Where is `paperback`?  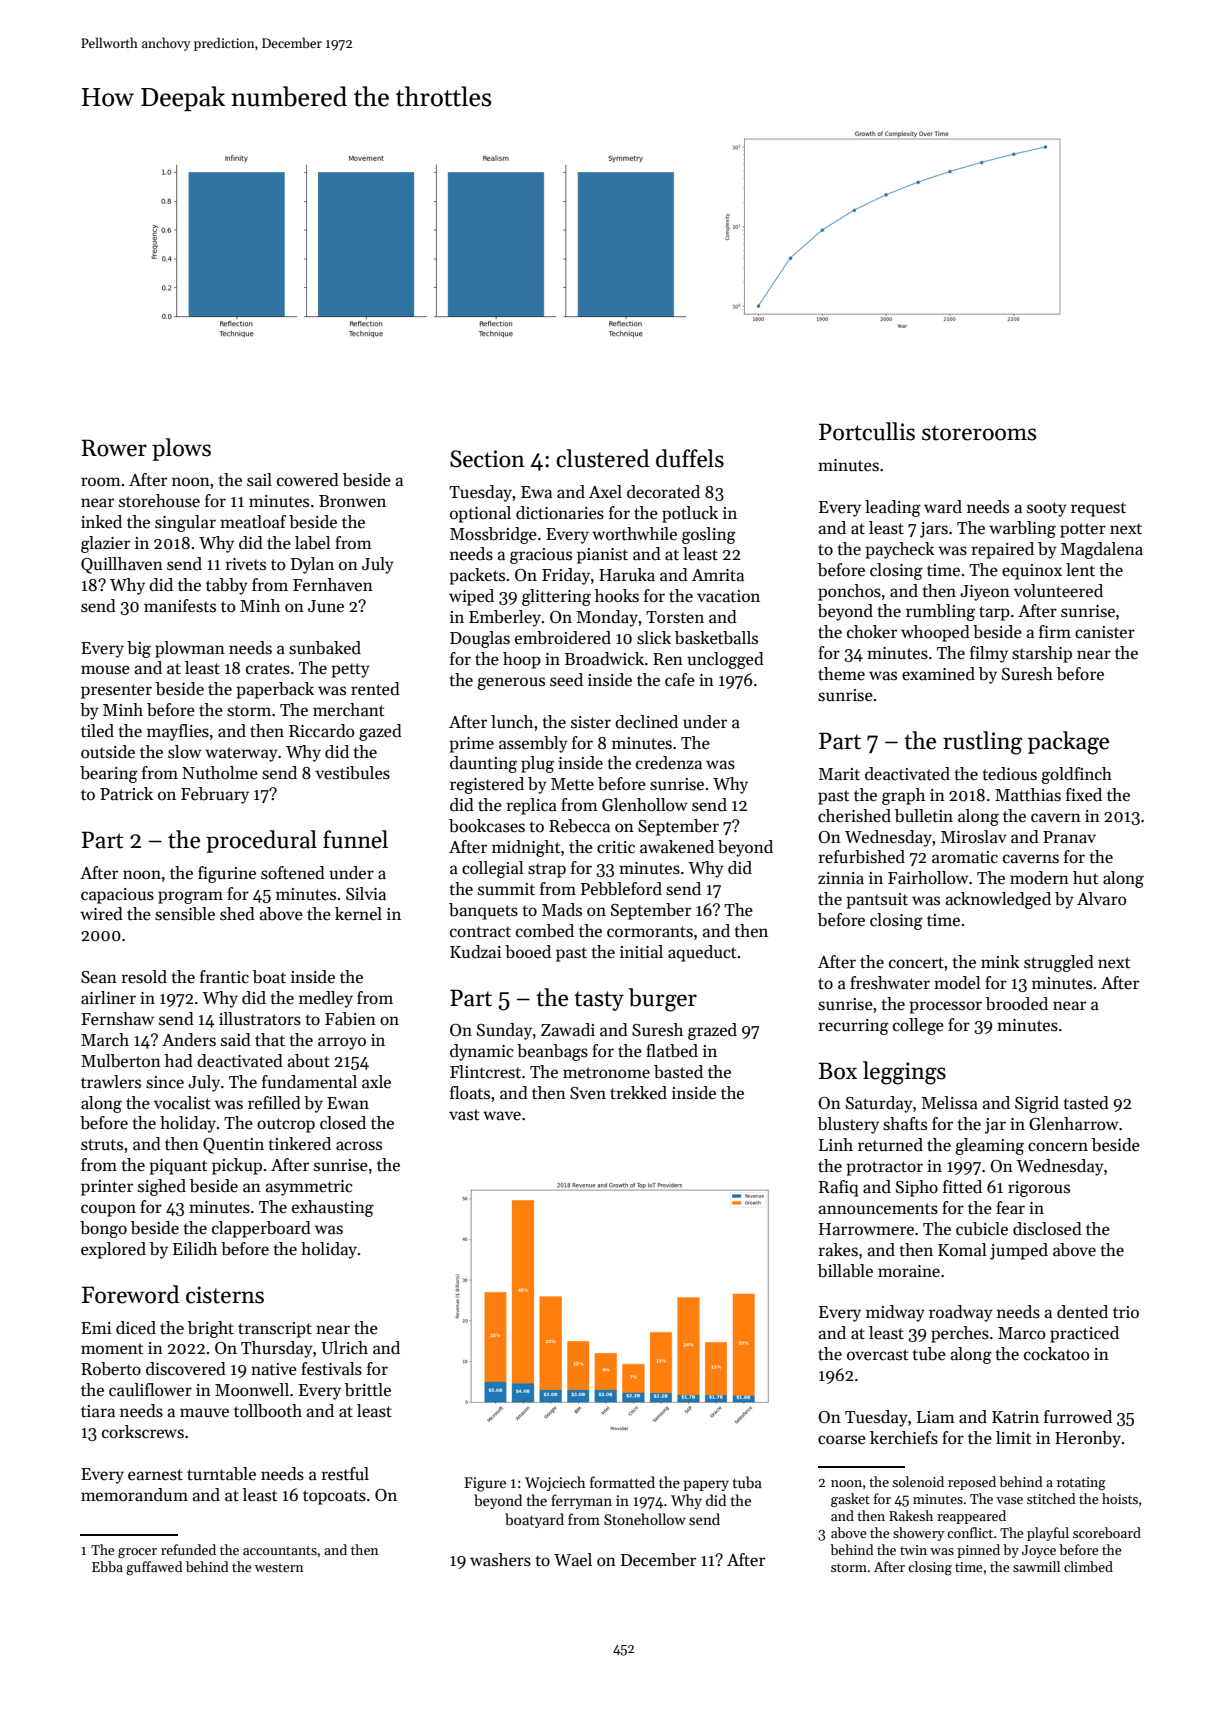 paperback is located at coordinates (275, 690).
